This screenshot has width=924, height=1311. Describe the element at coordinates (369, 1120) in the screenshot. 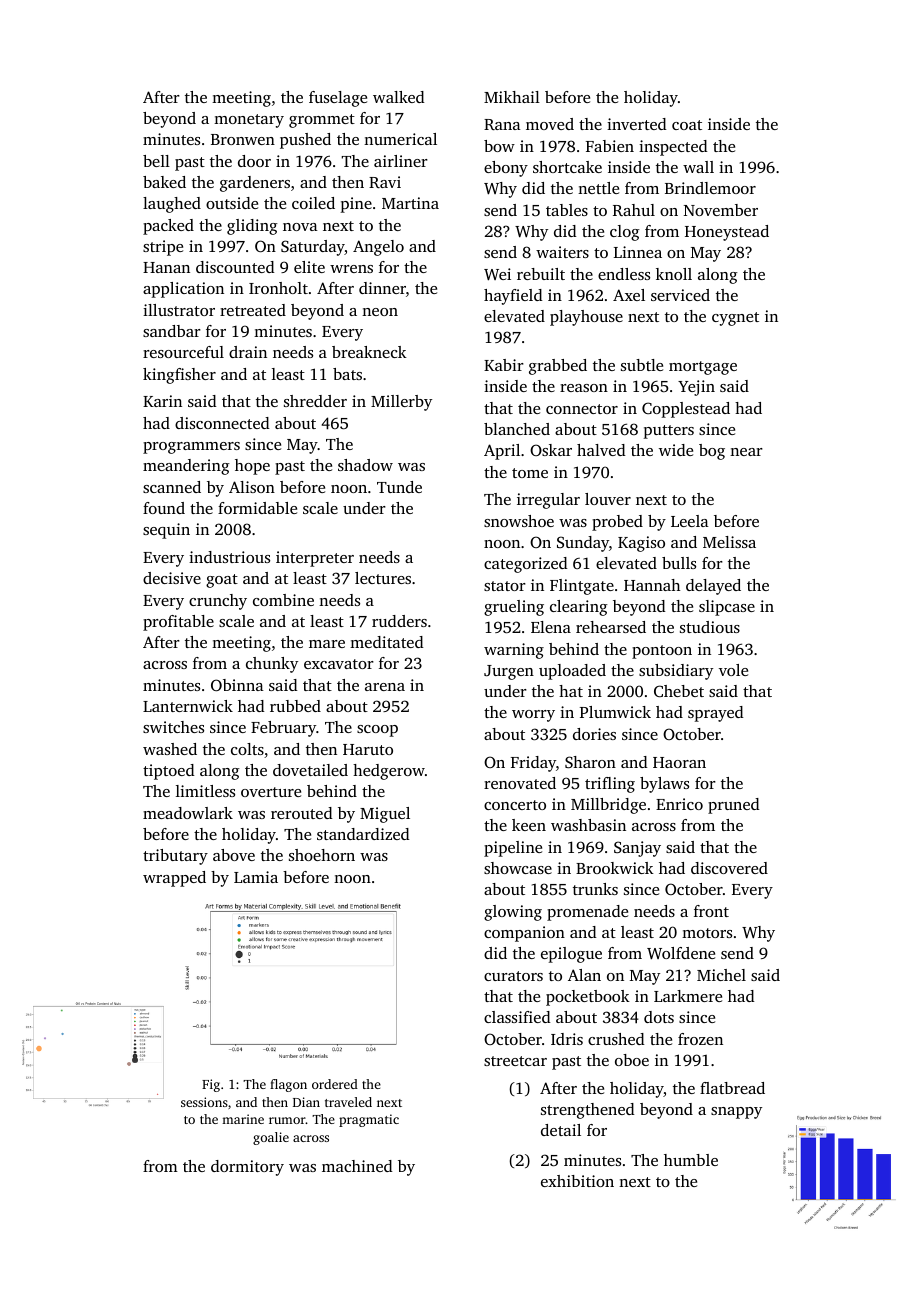

I see `pragmatic` at that location.
